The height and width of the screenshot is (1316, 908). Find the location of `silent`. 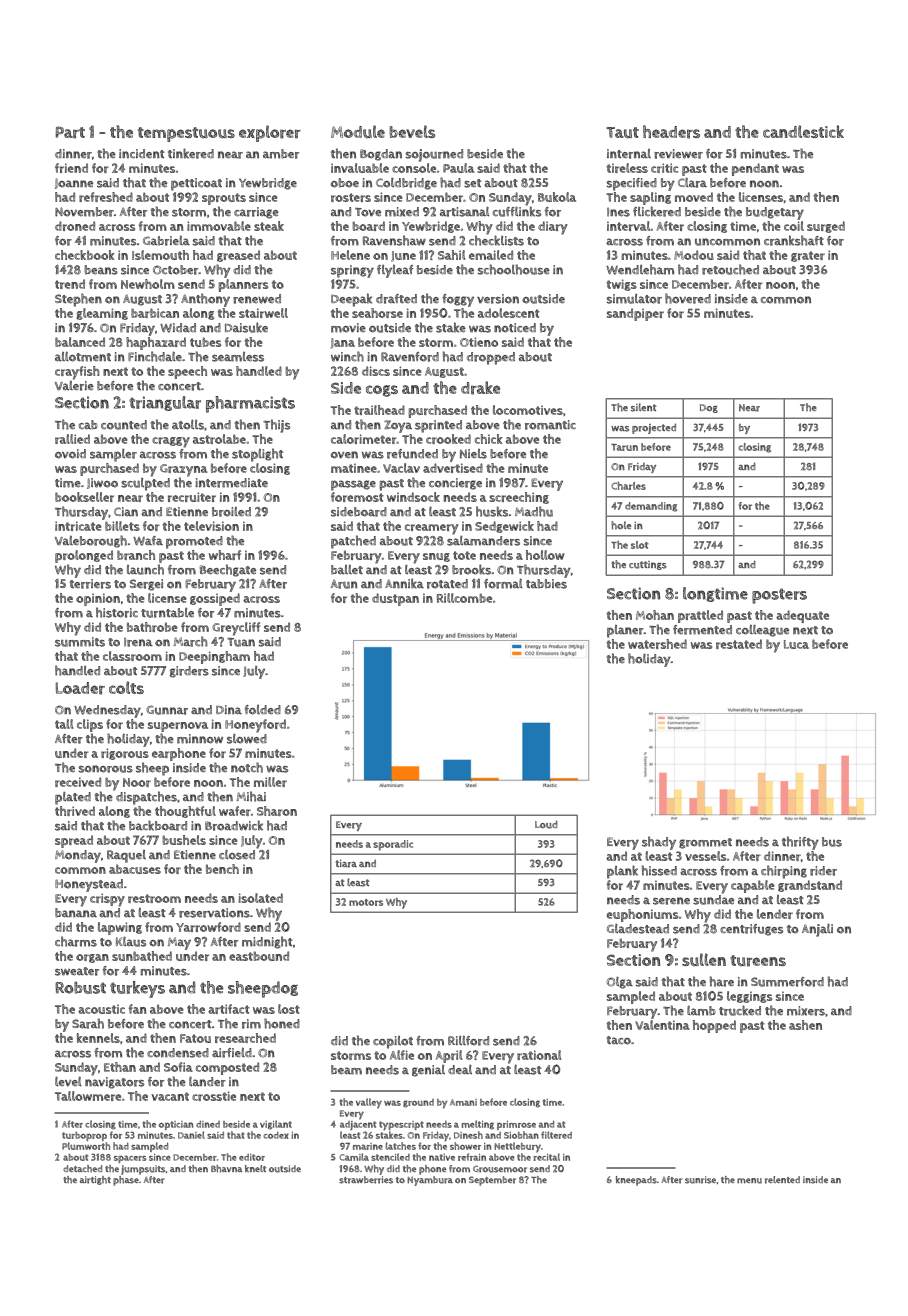

silent is located at coordinates (644, 407).
